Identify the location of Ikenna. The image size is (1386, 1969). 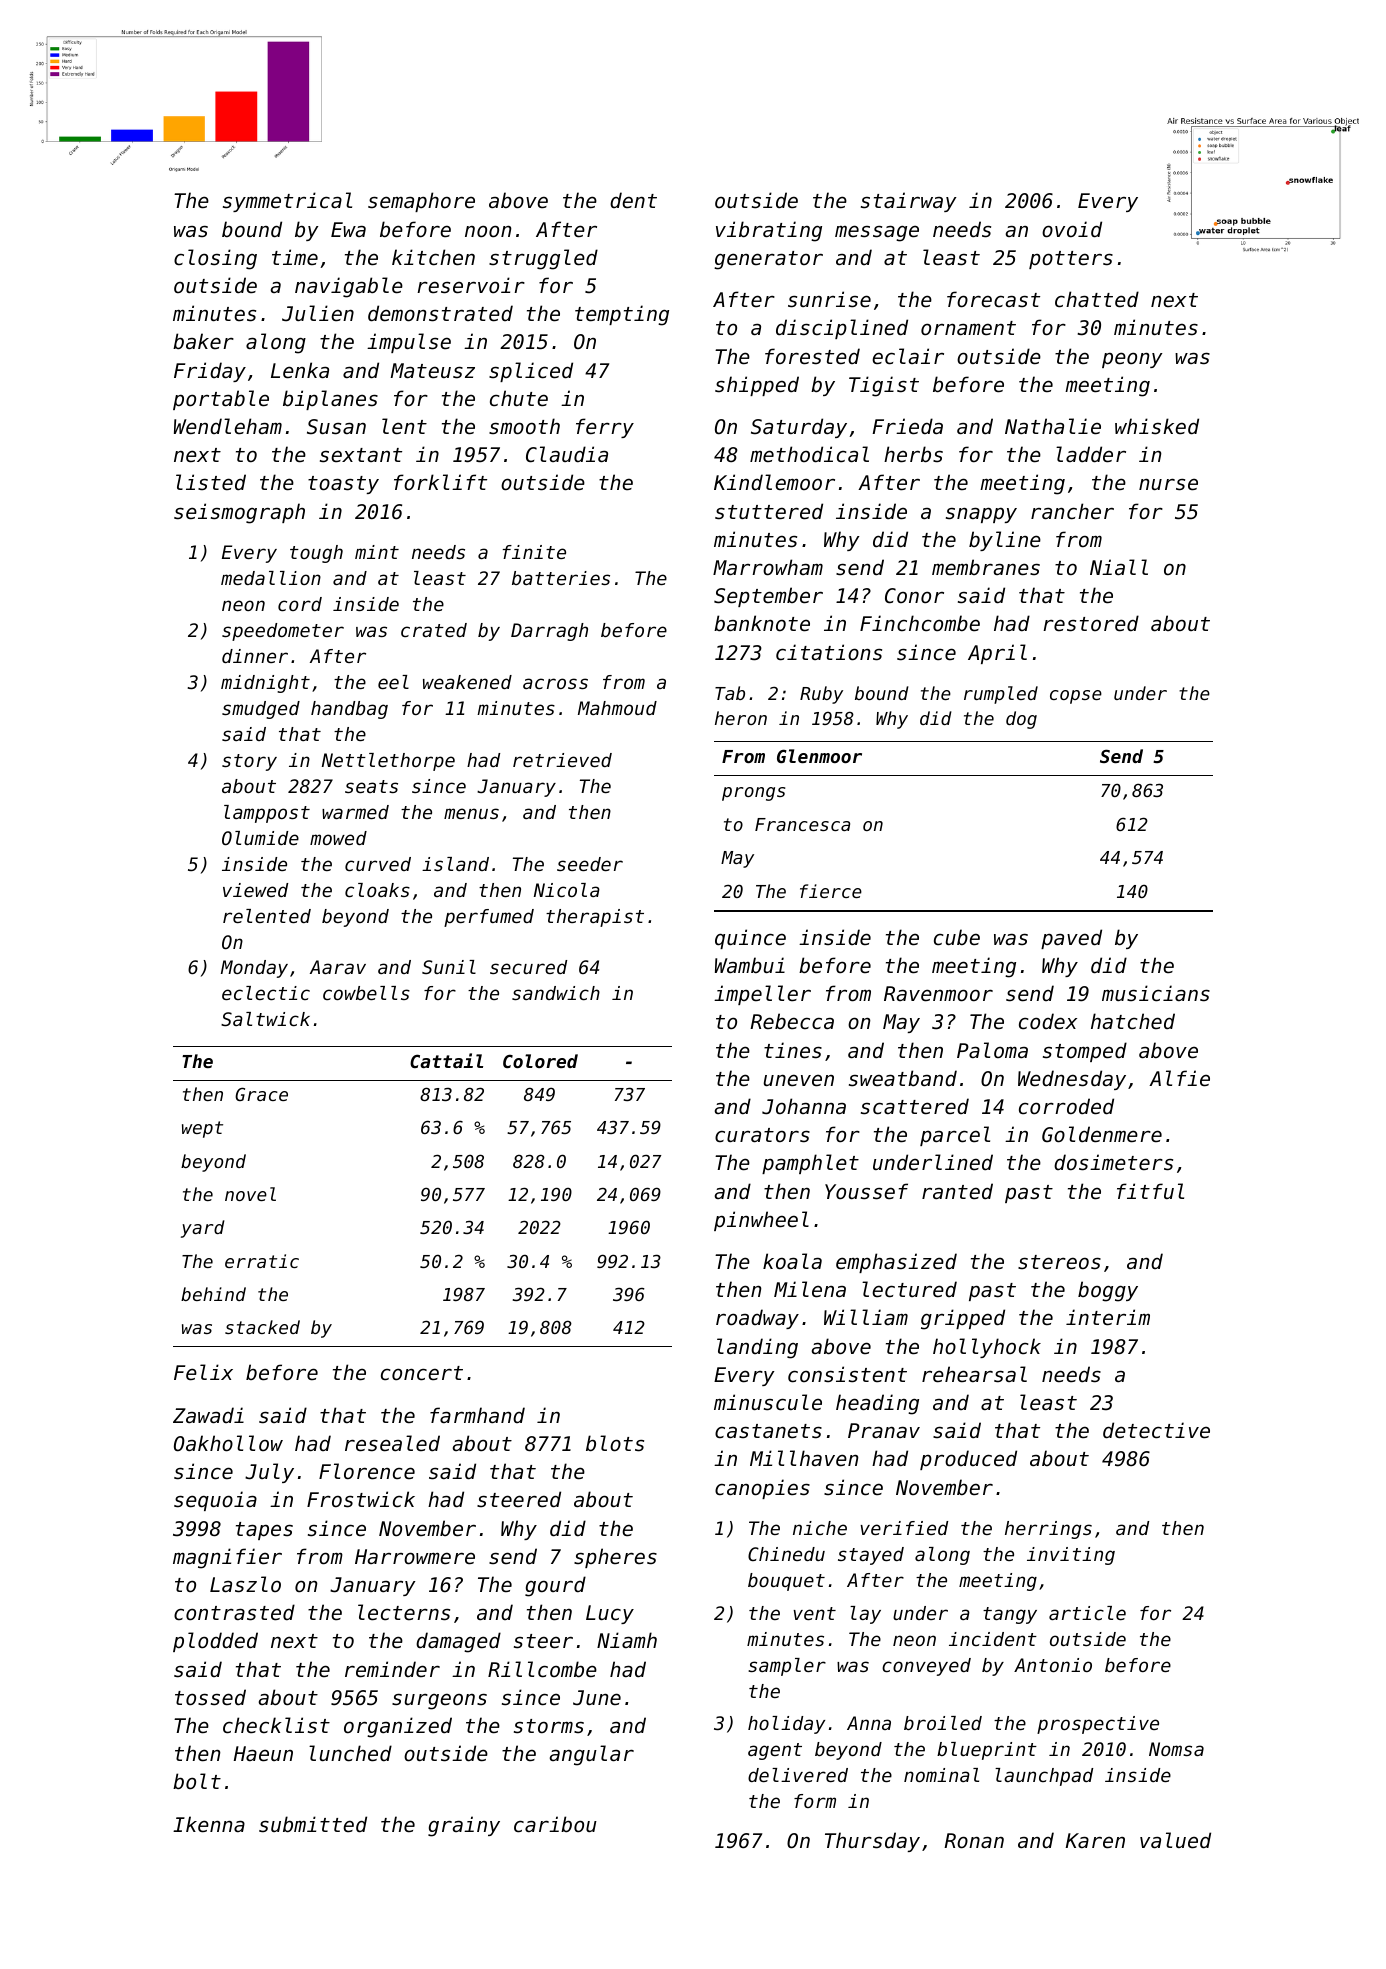
(209, 1824).
